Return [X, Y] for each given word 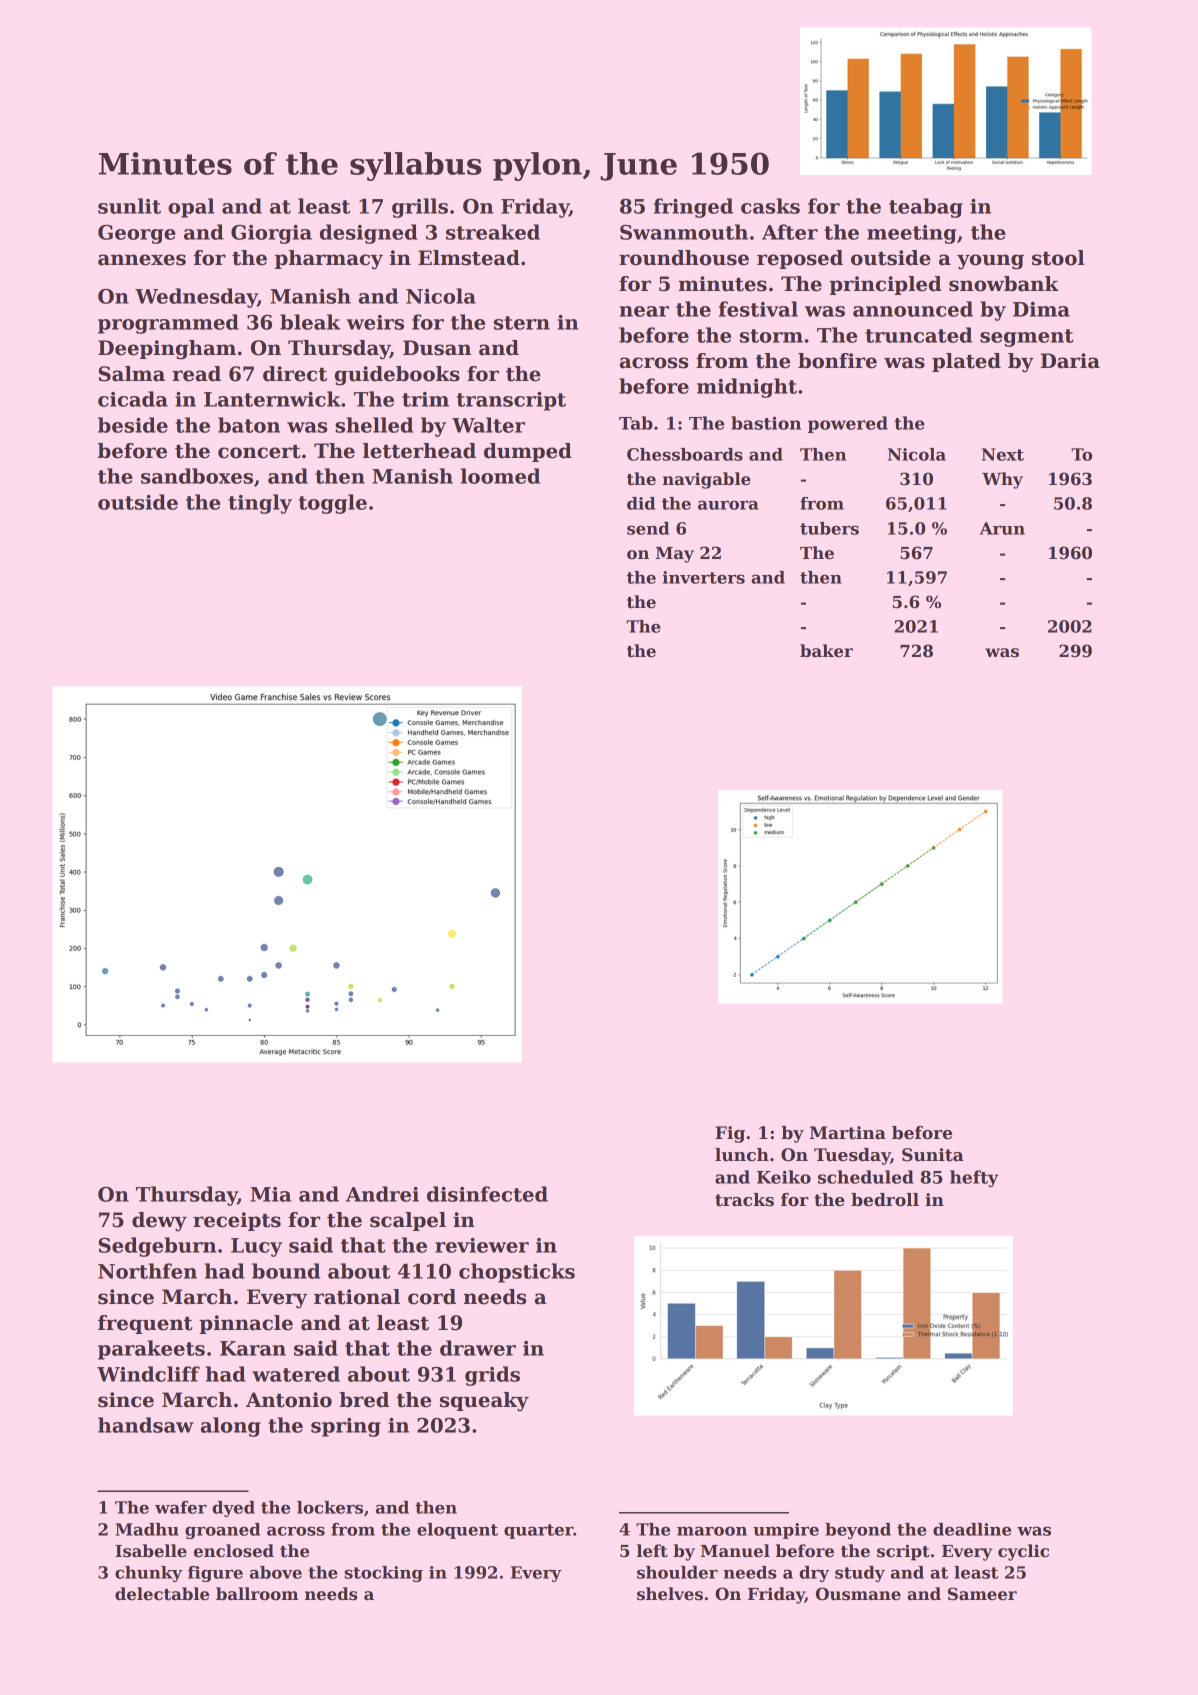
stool [1058, 258]
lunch [742, 1155]
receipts [237, 1221]
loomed [500, 476]
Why [1002, 480]
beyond [858, 1531]
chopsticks [517, 1273]
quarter [538, 1531]
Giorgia [271, 234]
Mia [270, 1194]
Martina [848, 1133]
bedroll [885, 1200]
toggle [333, 504]
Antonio [289, 1400]
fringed [693, 208]
